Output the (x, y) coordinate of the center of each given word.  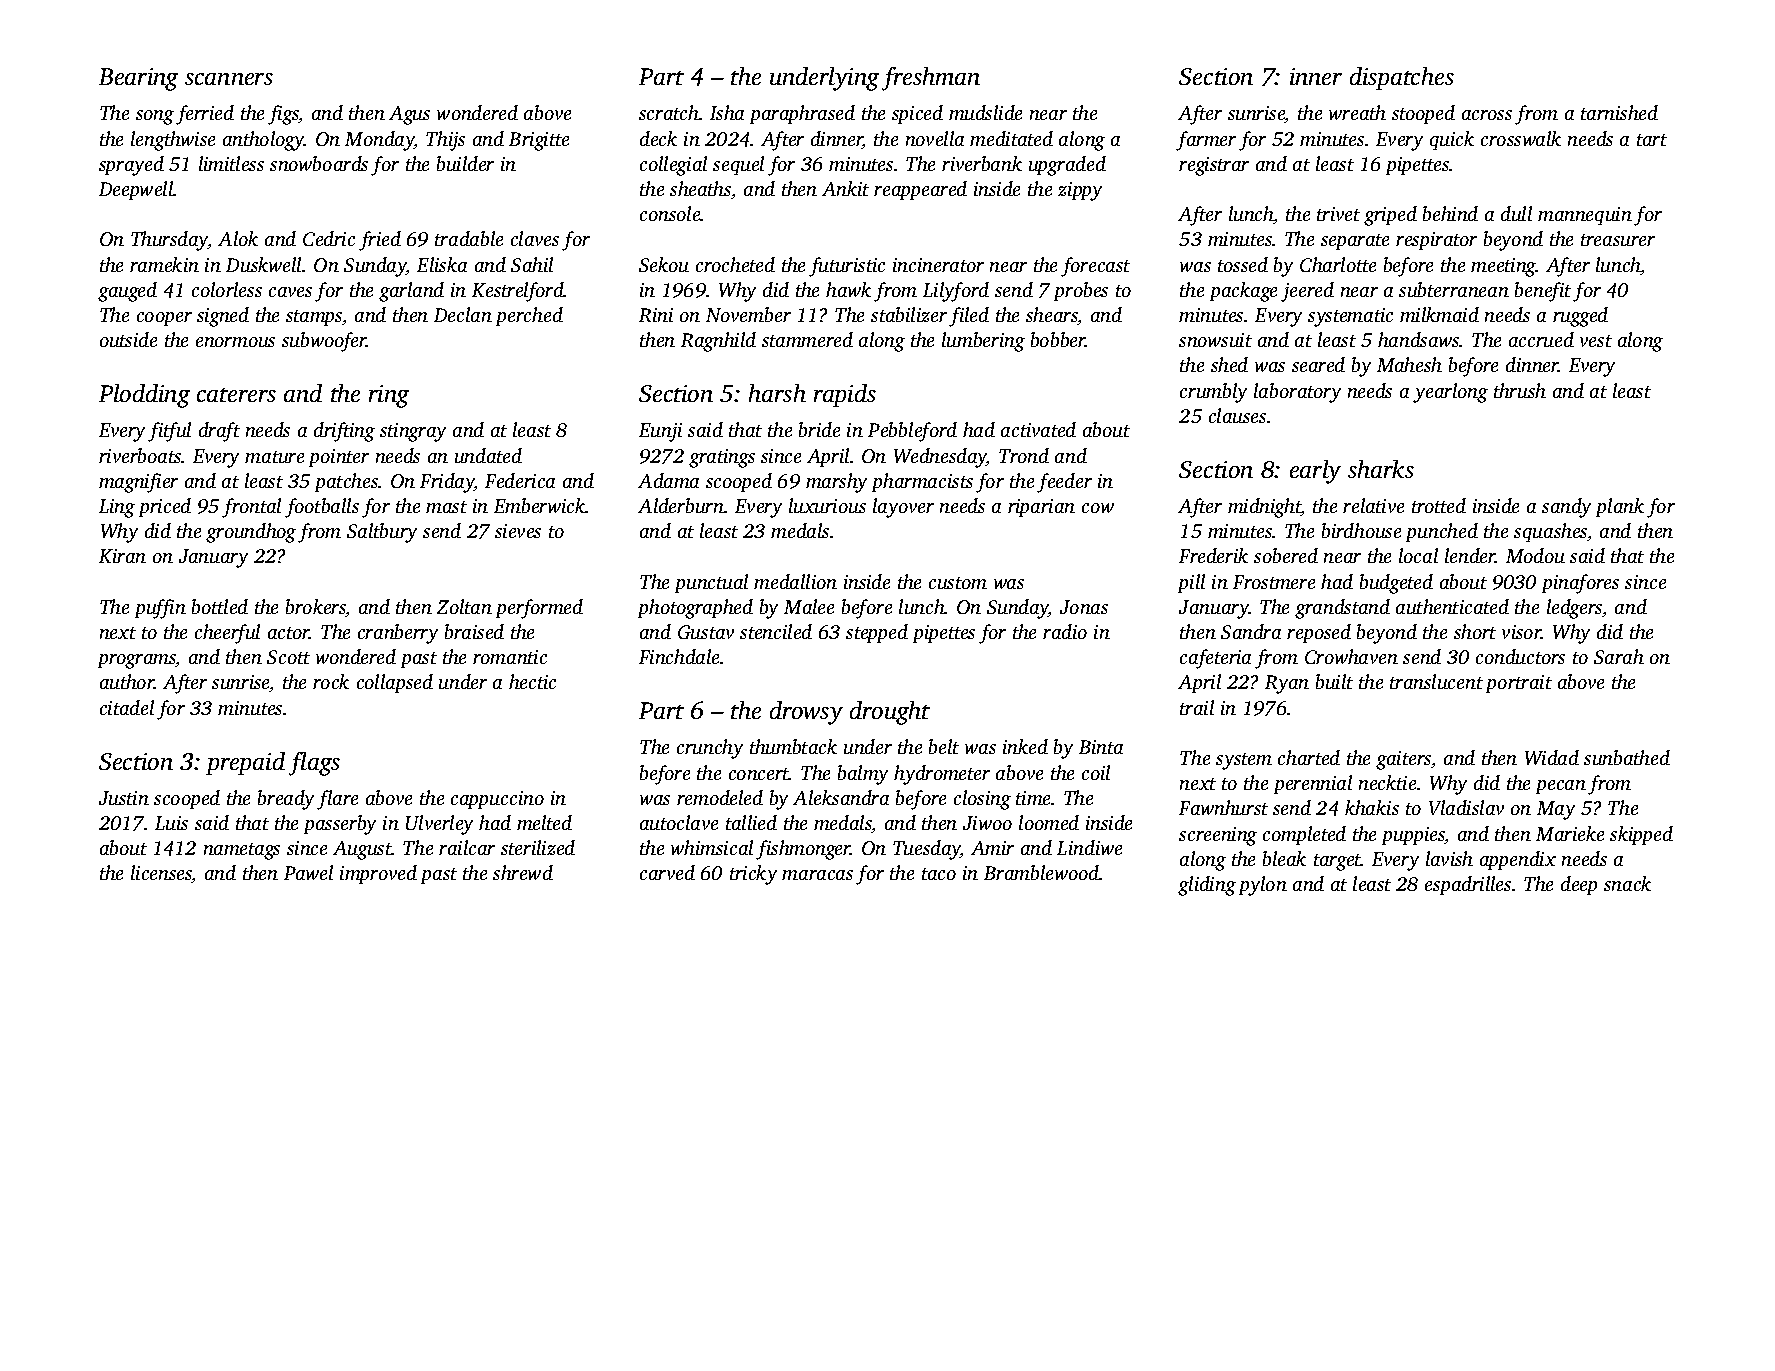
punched (1442, 532)
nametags (242, 851)
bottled (220, 606)
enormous (235, 342)
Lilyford (956, 292)
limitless (231, 163)
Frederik (1213, 555)
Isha (727, 112)
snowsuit (1215, 340)
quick (1452, 140)
